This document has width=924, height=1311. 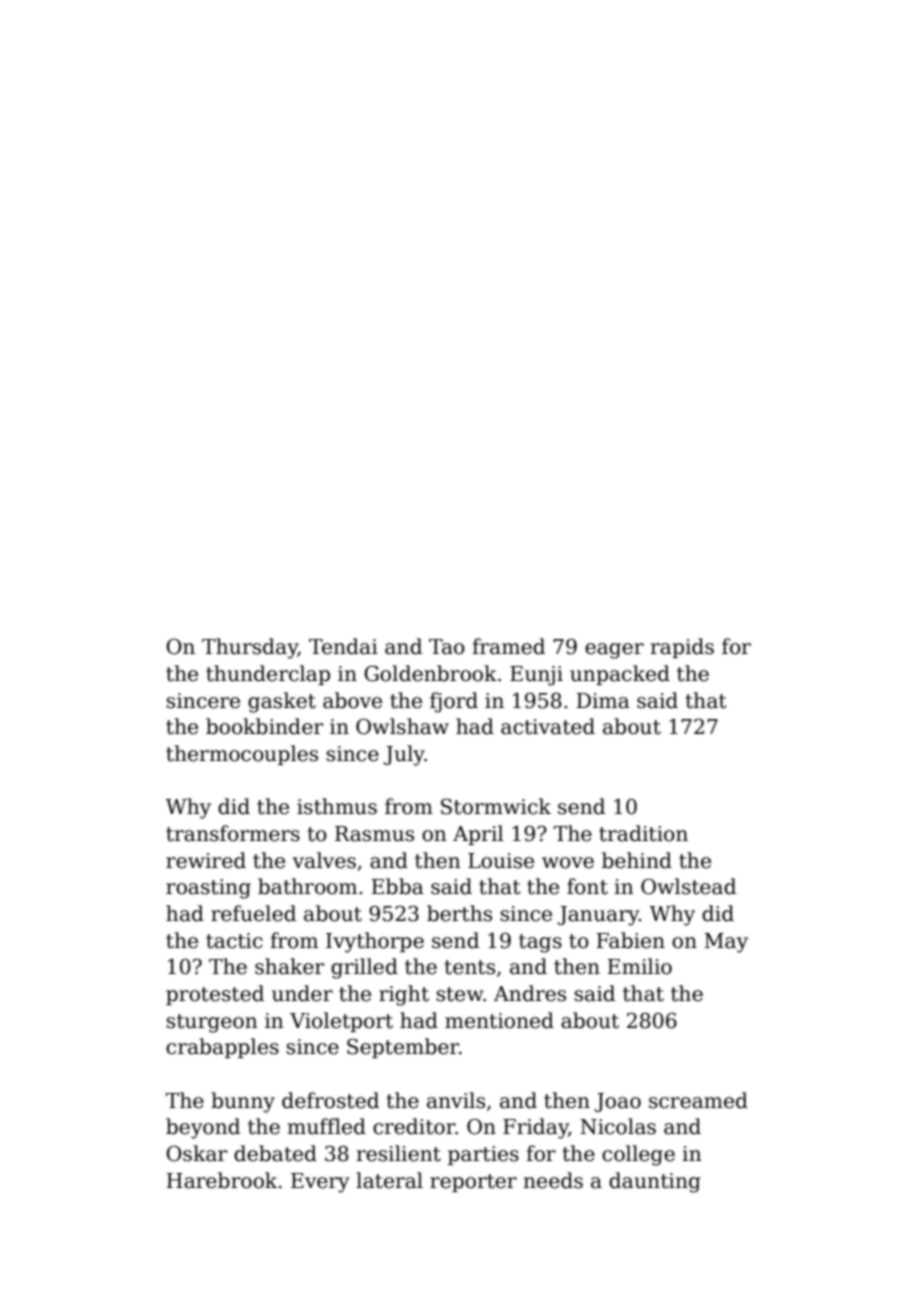 I want to click on daunting, so click(x=655, y=1182).
